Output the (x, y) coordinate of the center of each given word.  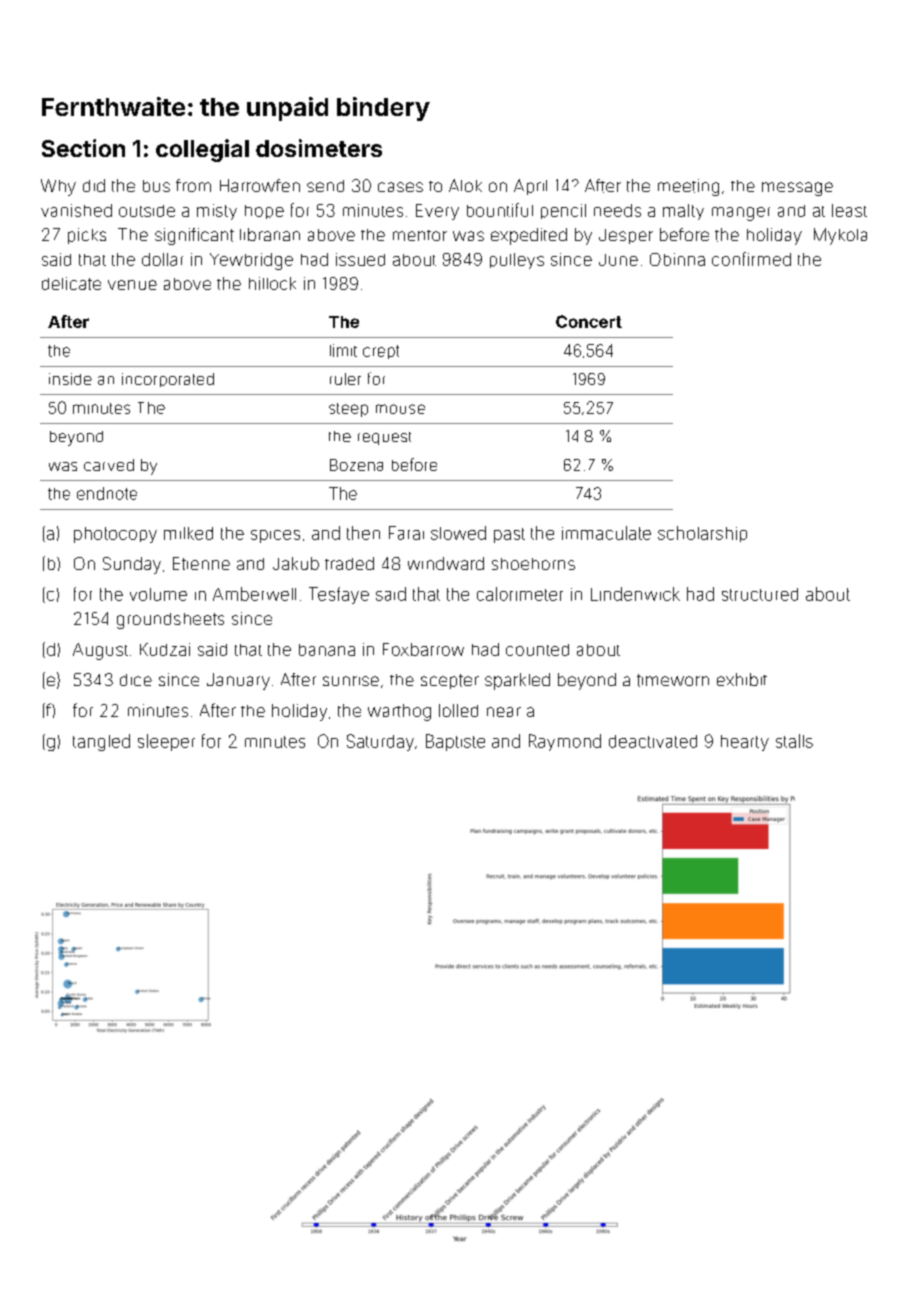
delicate (71, 283)
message (797, 189)
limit (343, 350)
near (504, 712)
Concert (589, 321)
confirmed (751, 259)
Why (58, 187)
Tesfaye (339, 595)
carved (109, 465)
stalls (794, 741)
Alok (465, 185)
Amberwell (254, 594)
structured (760, 594)
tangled (101, 742)
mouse (400, 409)
